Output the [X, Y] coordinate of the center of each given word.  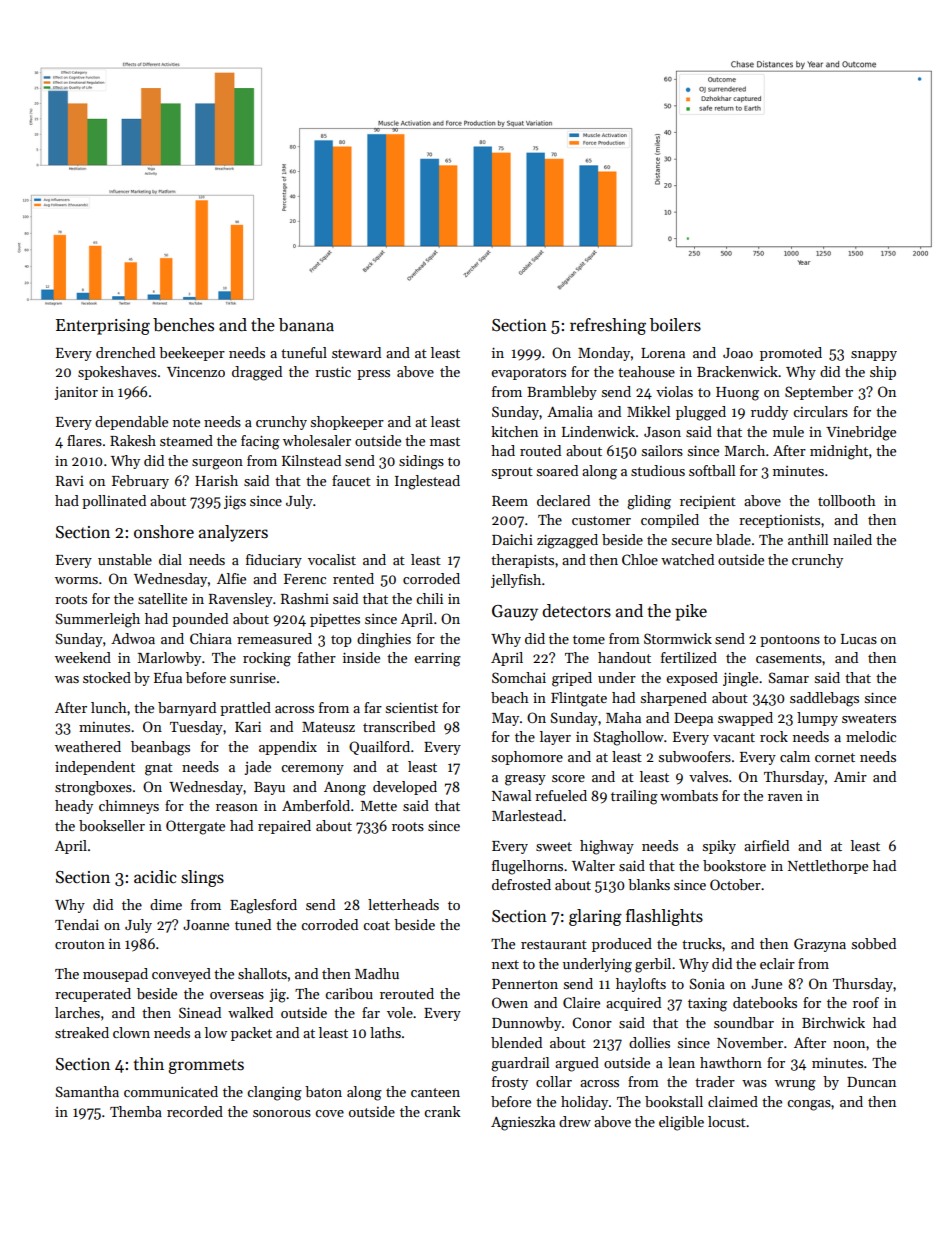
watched [687, 559]
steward [356, 352]
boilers [675, 325]
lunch [109, 707]
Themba [136, 1111]
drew [575, 1121]
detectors [576, 611]
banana [306, 325]
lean [681, 1062]
